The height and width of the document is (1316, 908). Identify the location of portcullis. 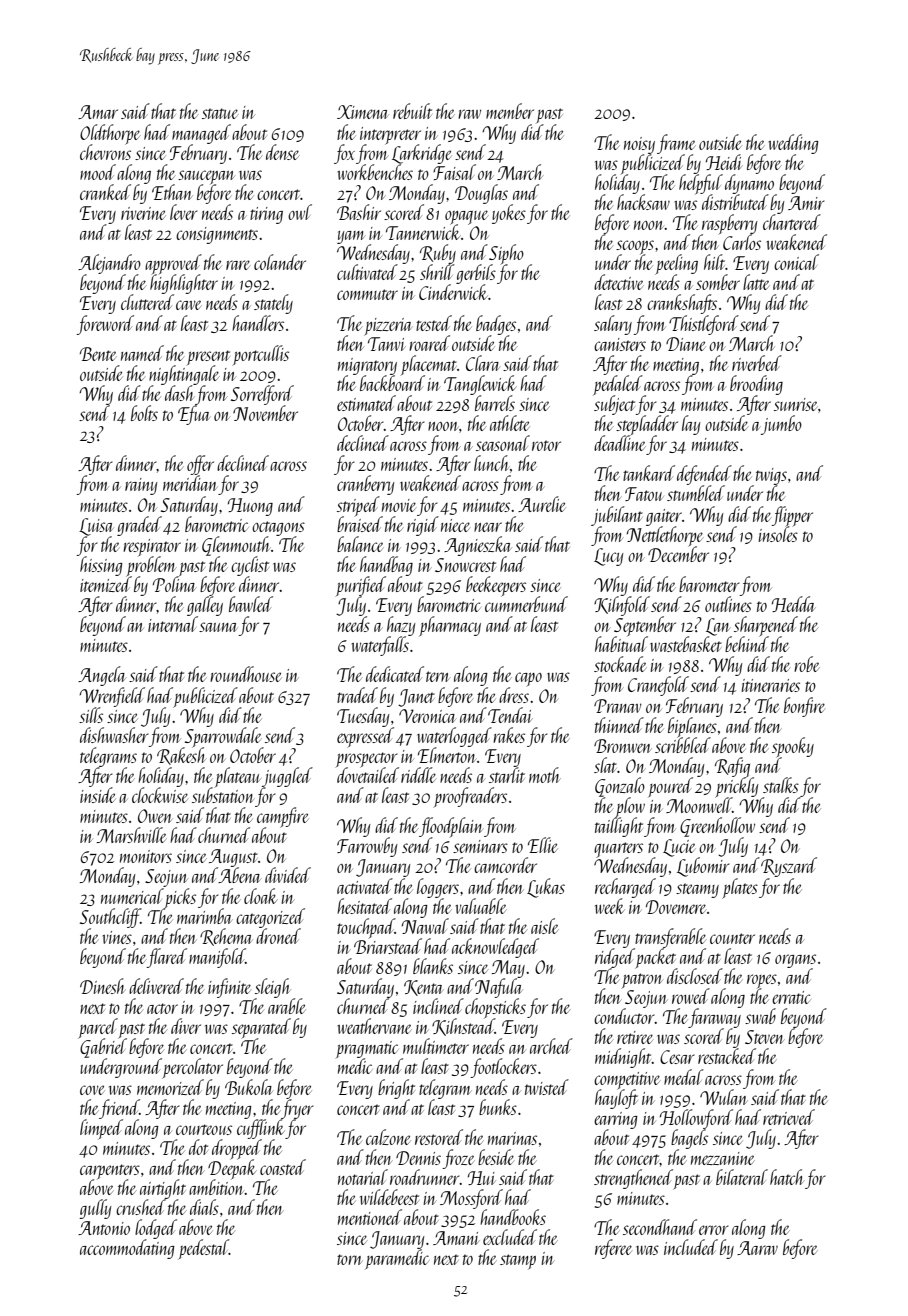
(261, 355).
